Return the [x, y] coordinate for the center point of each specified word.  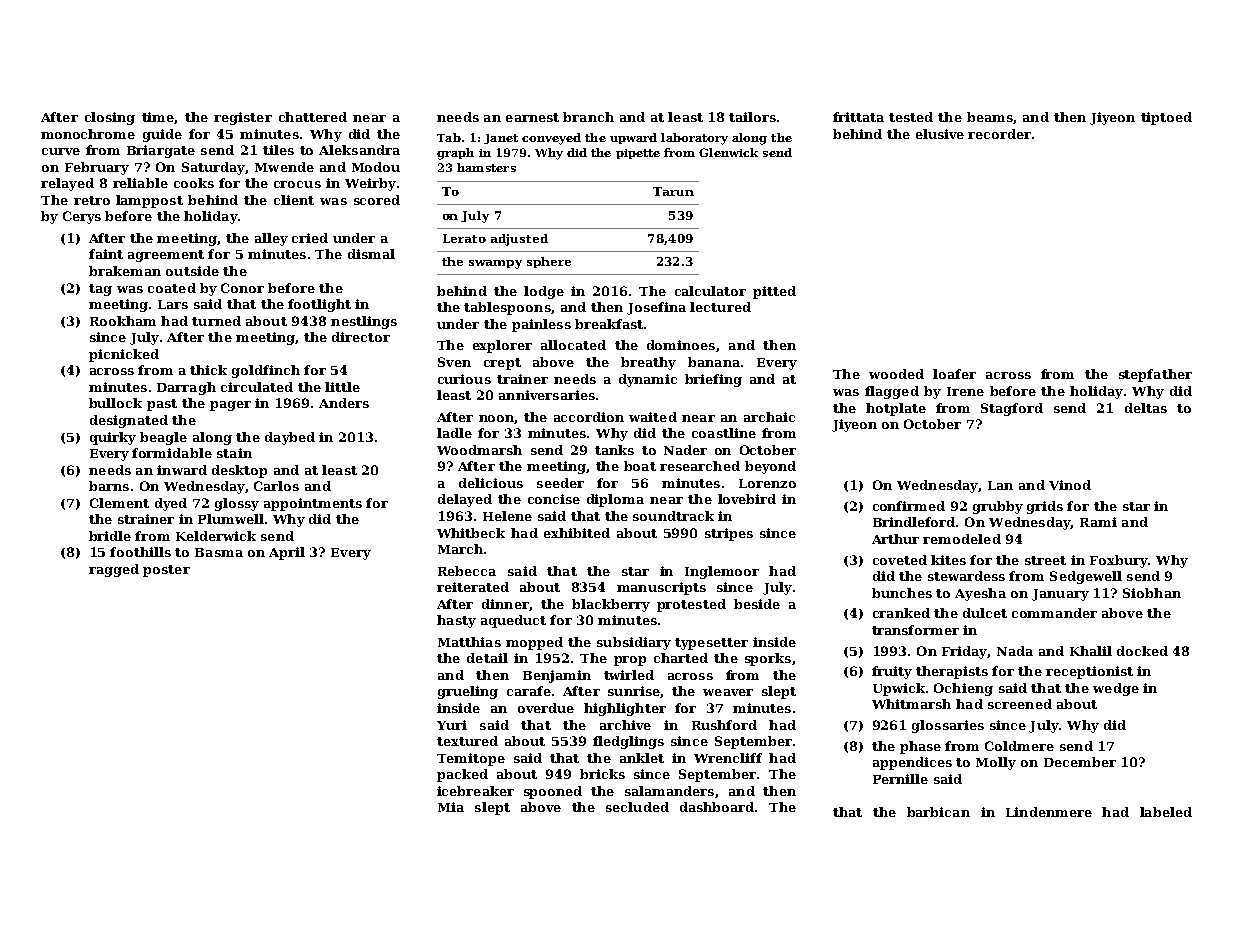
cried [310, 238]
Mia [451, 807]
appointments [313, 504]
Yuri [452, 725]
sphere [549, 262]
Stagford [1012, 409]
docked [1142, 651]
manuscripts [661, 588]
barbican [938, 812]
